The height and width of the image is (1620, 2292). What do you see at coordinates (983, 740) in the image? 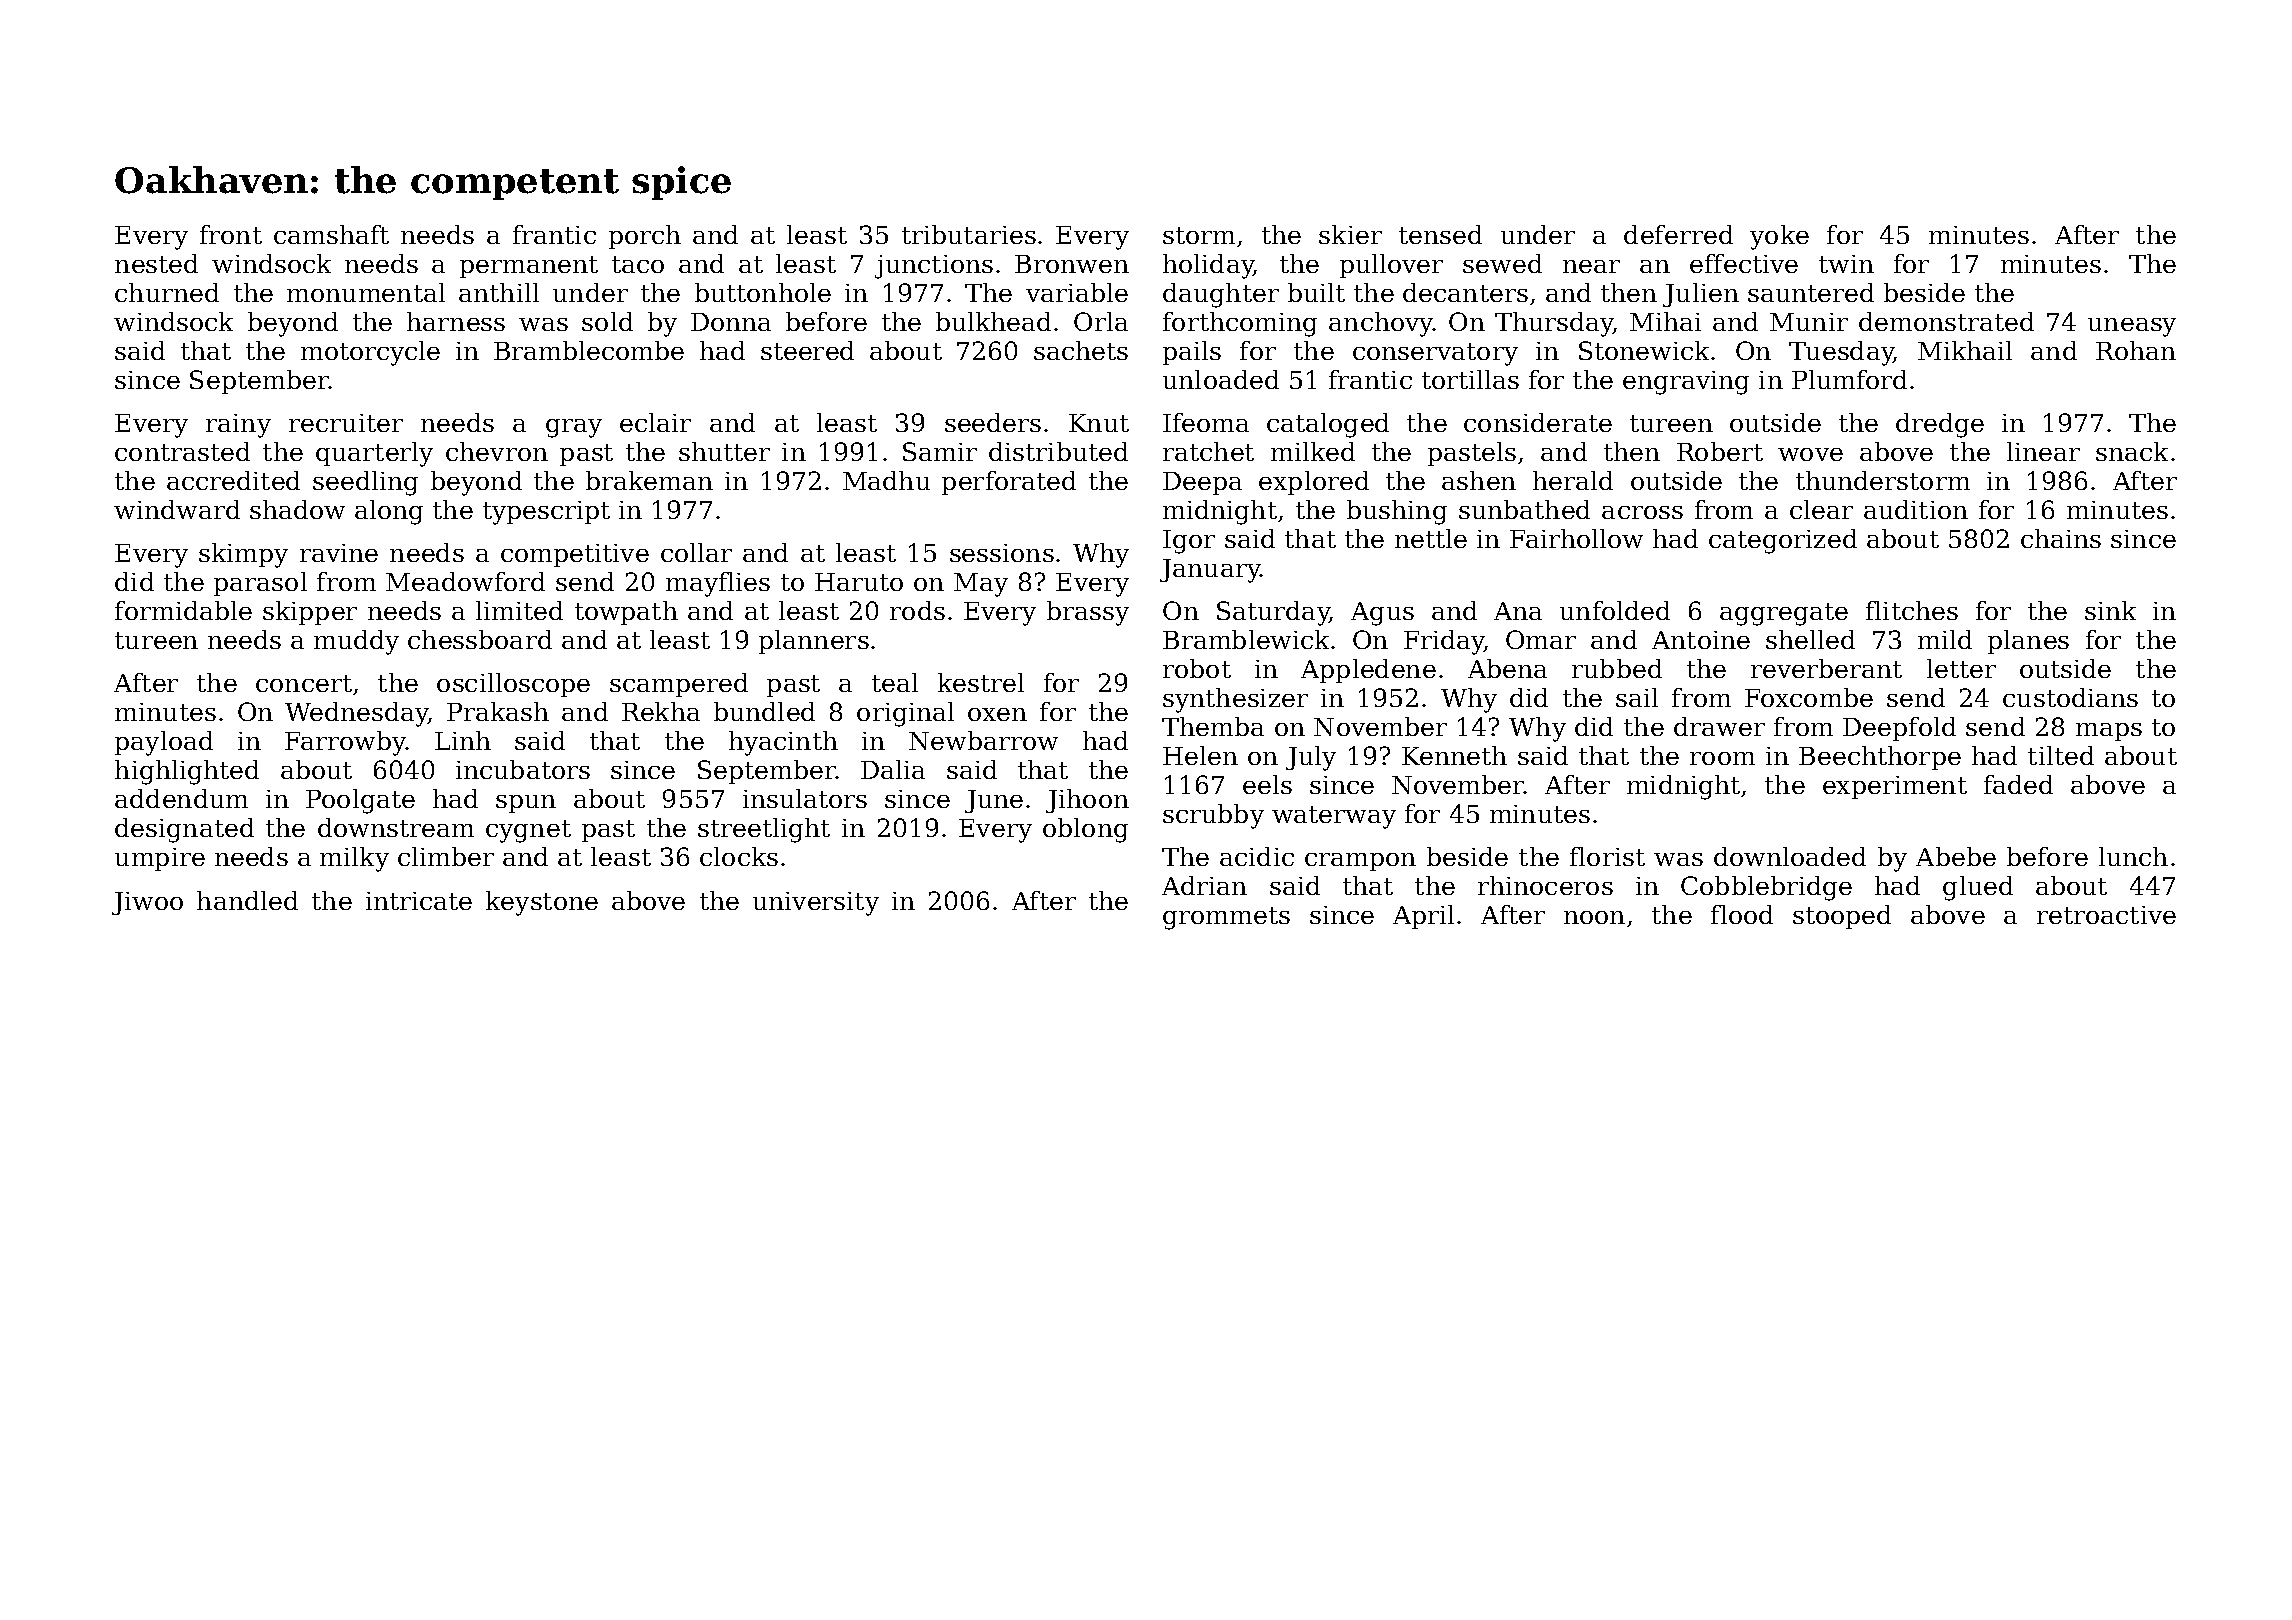
I see `Newbarrow` at bounding box center [983, 740].
